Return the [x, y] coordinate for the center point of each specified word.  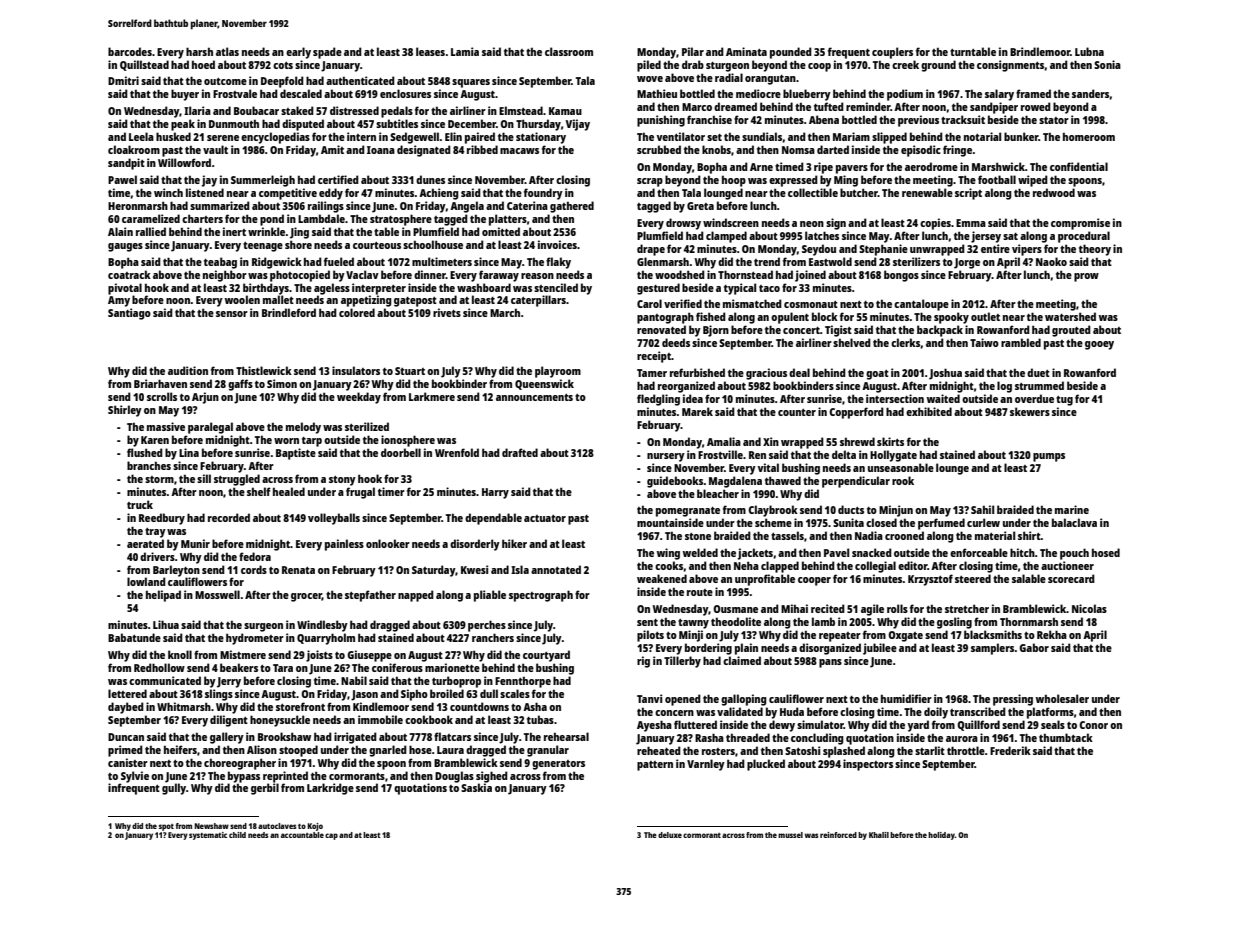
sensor [232, 314]
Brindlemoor [1040, 51]
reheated [659, 750]
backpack [940, 331]
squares [471, 83]
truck [140, 504]
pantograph [665, 318]
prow [1086, 277]
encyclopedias [275, 138]
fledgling [658, 400]
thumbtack [1066, 737]
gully [174, 789]
